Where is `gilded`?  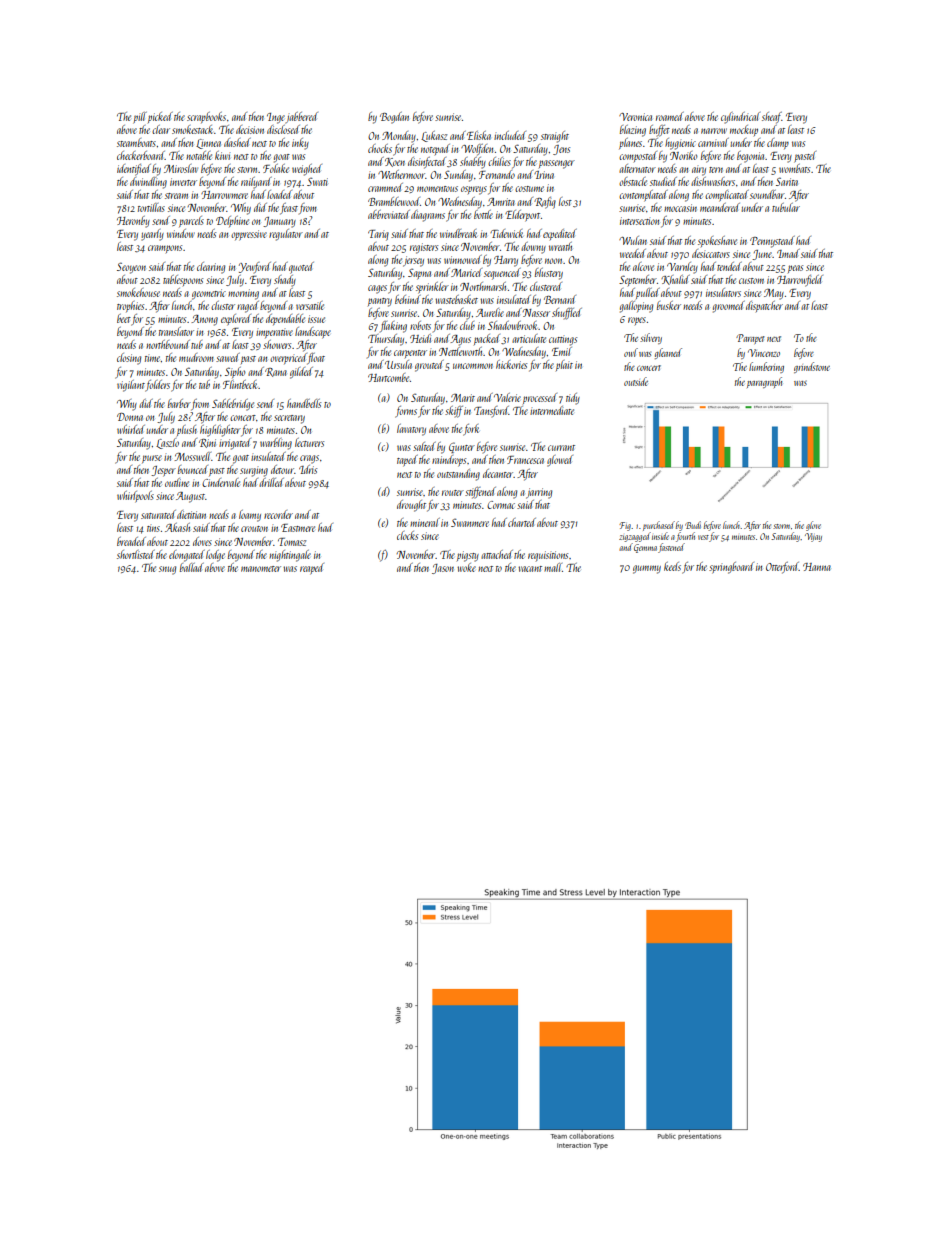
gilded is located at coordinates (301, 373).
